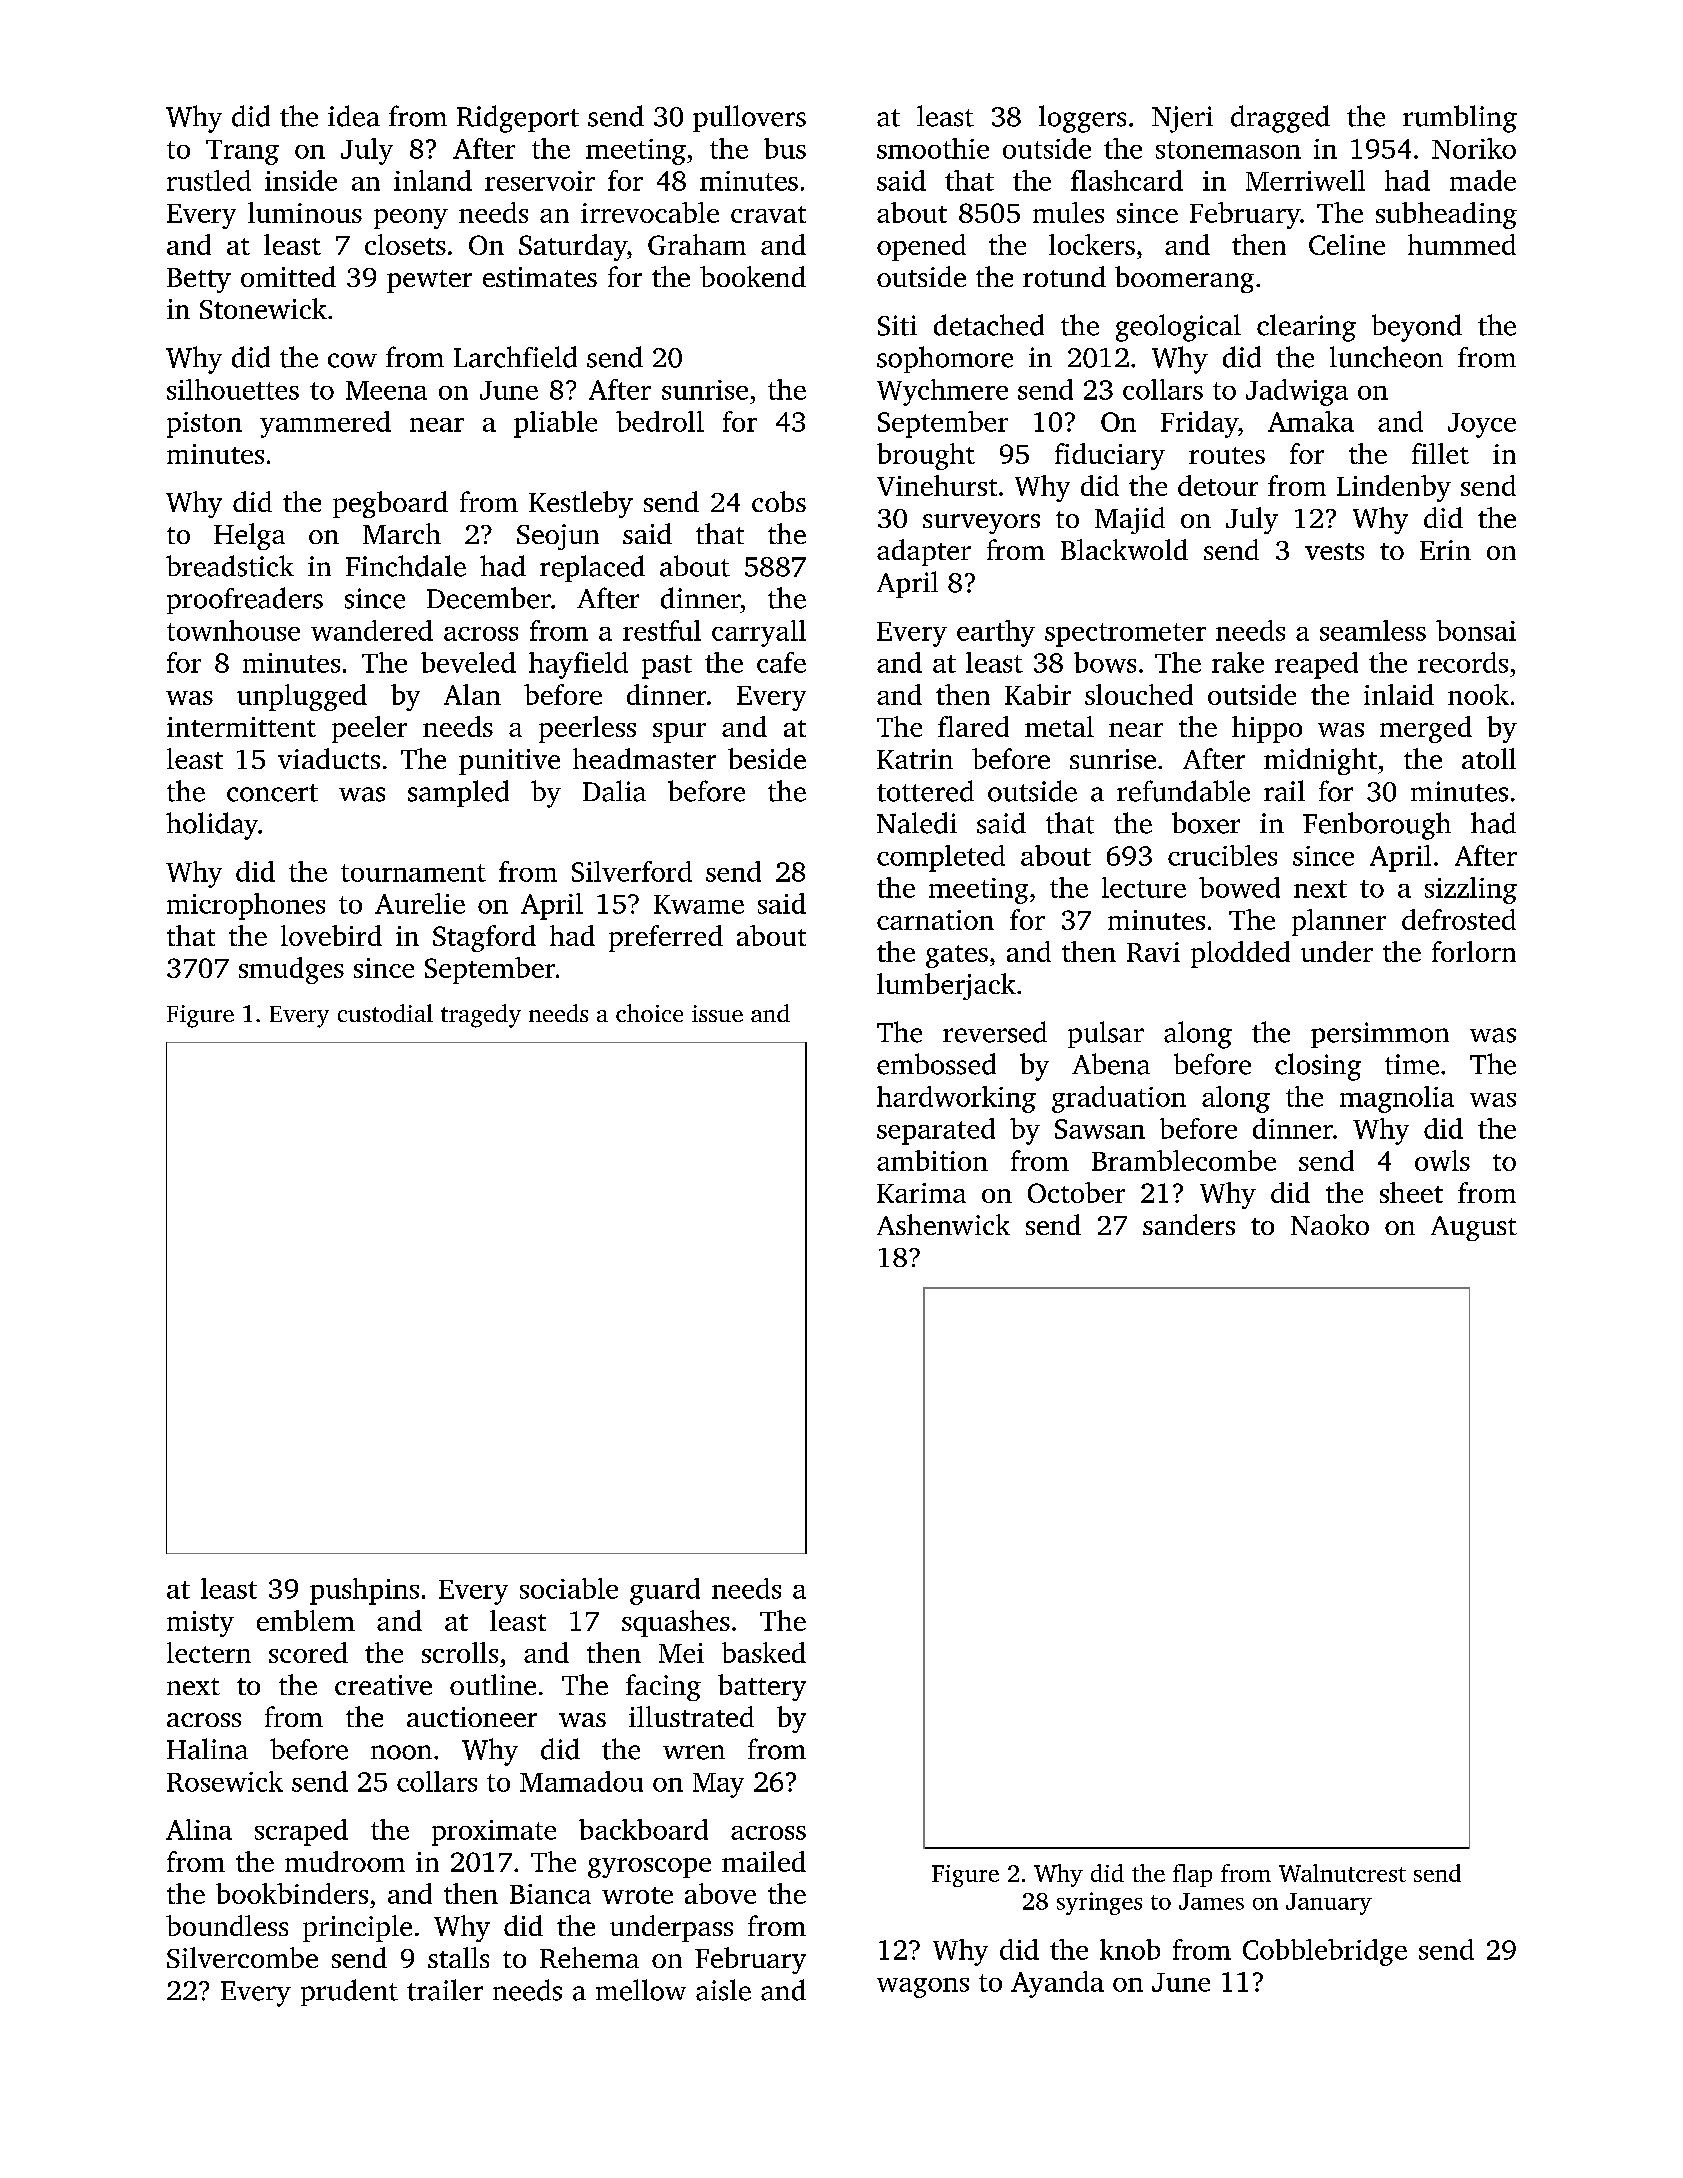 The image size is (1683, 2178). What do you see at coordinates (233, 630) in the image?
I see `townhouse` at bounding box center [233, 630].
